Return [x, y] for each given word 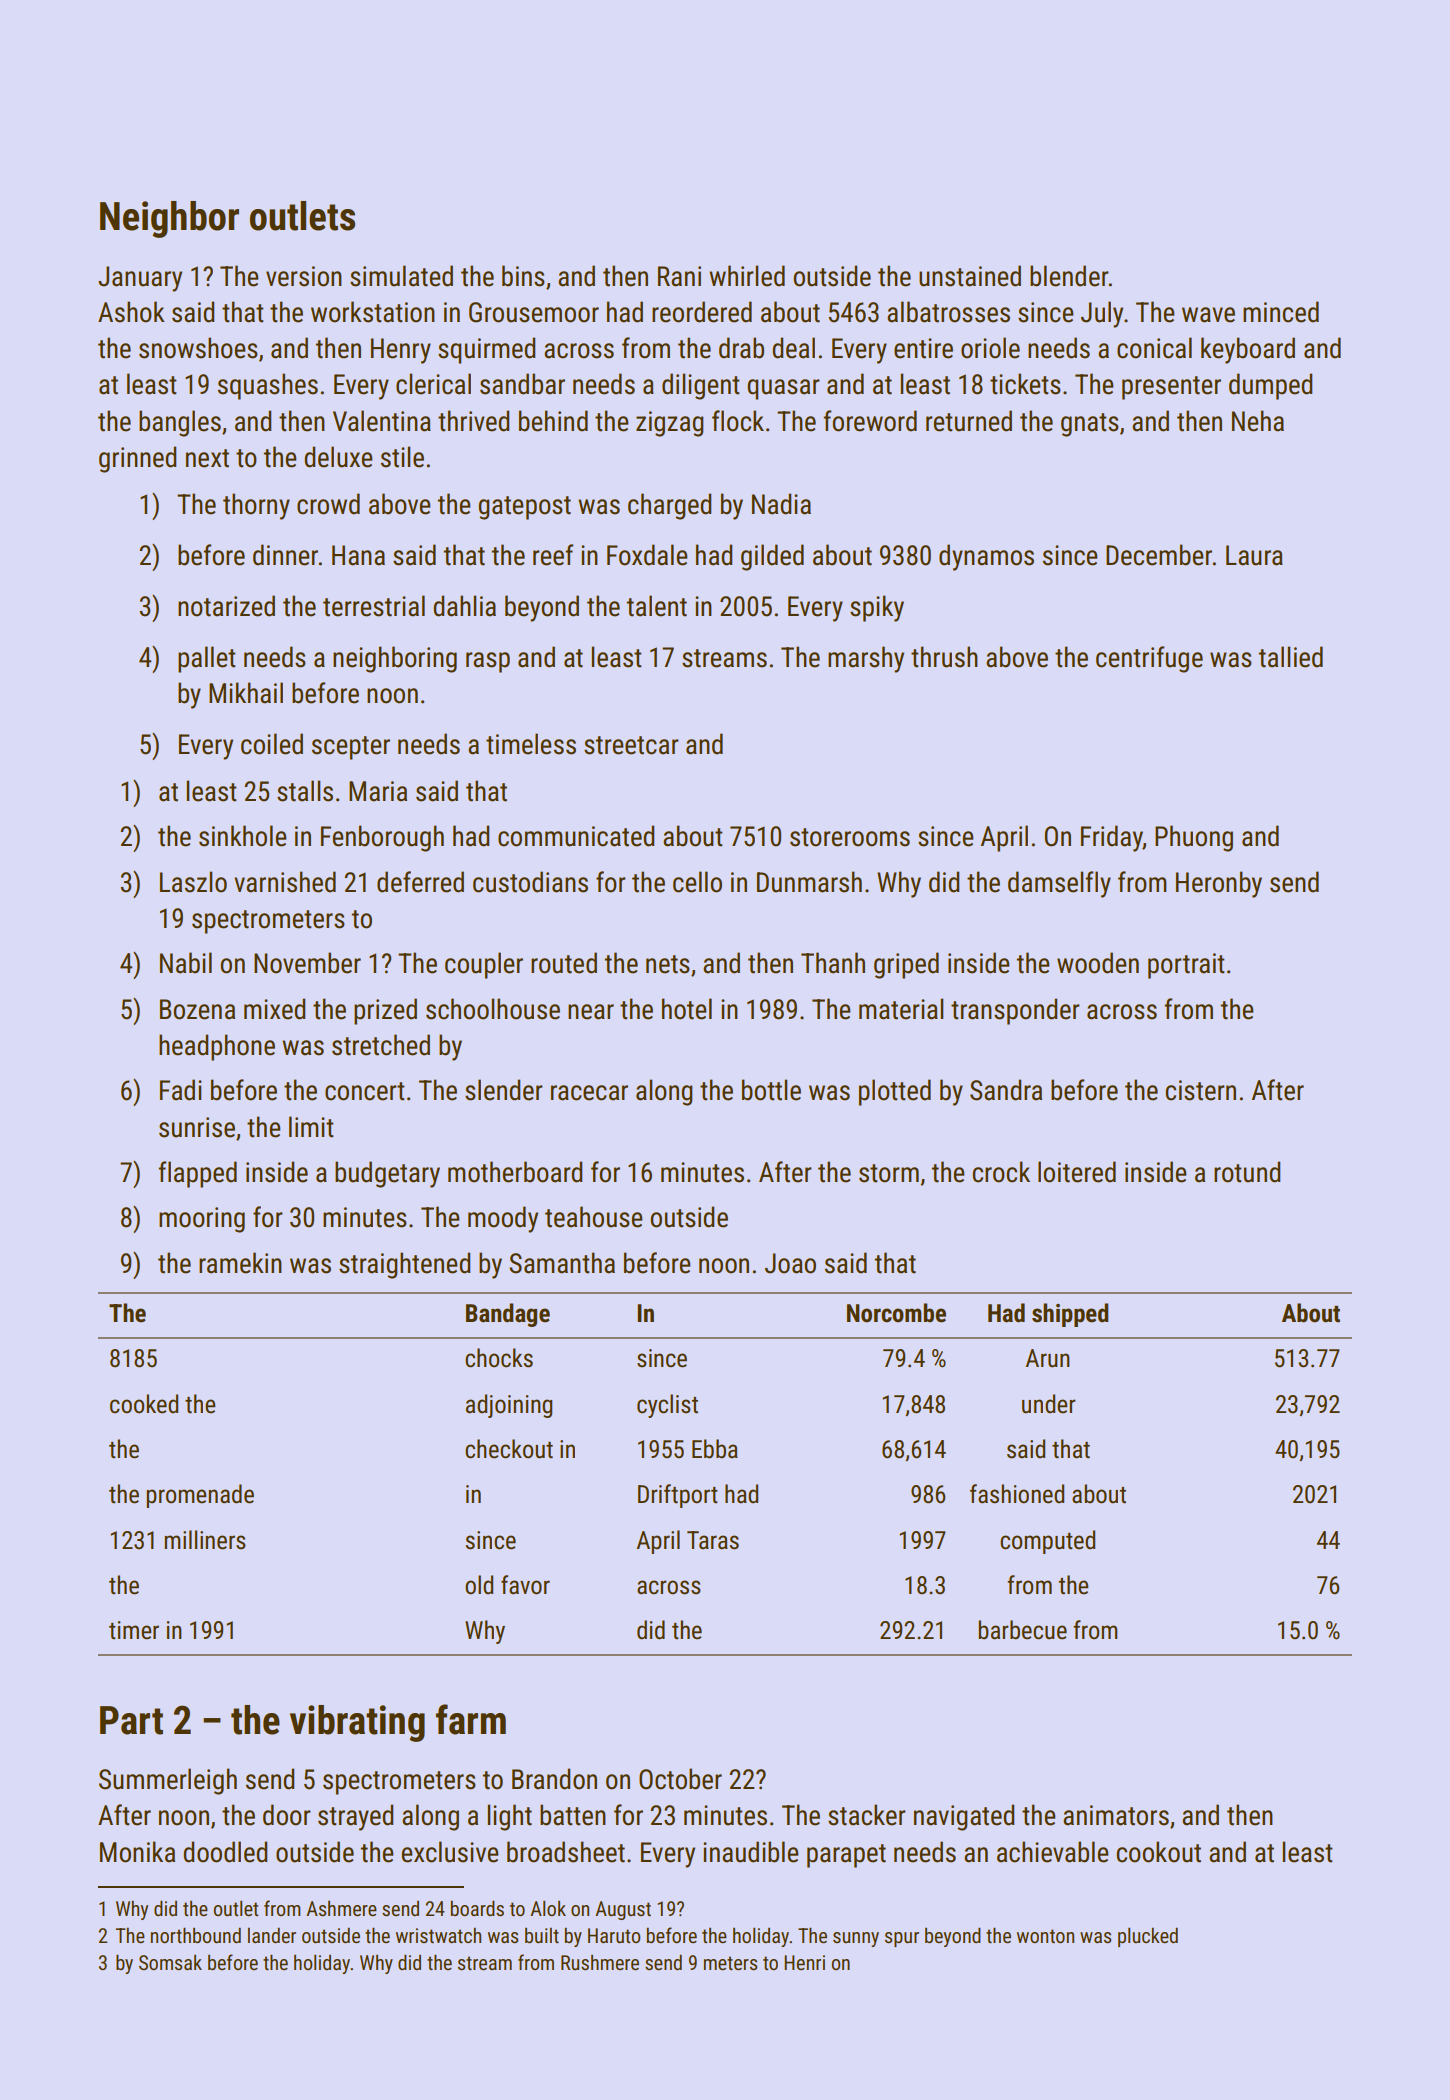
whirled [747, 276]
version [304, 276]
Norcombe [896, 1313]
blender [1069, 276]
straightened [404, 1265]
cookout [1158, 1852]
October [680, 1779]
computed [1047, 1542]
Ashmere [341, 1908]
